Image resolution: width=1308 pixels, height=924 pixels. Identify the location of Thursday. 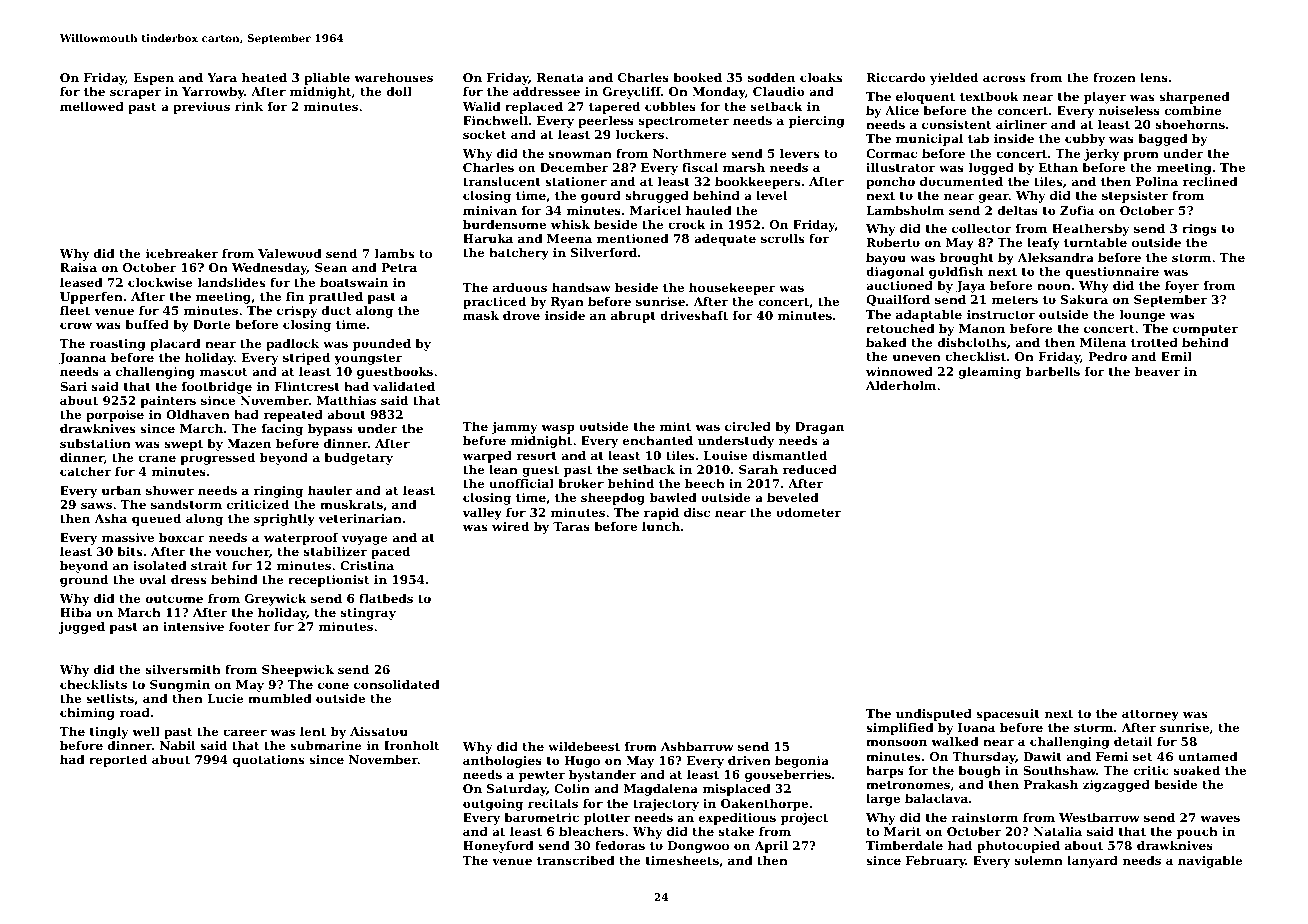
(984, 758).
